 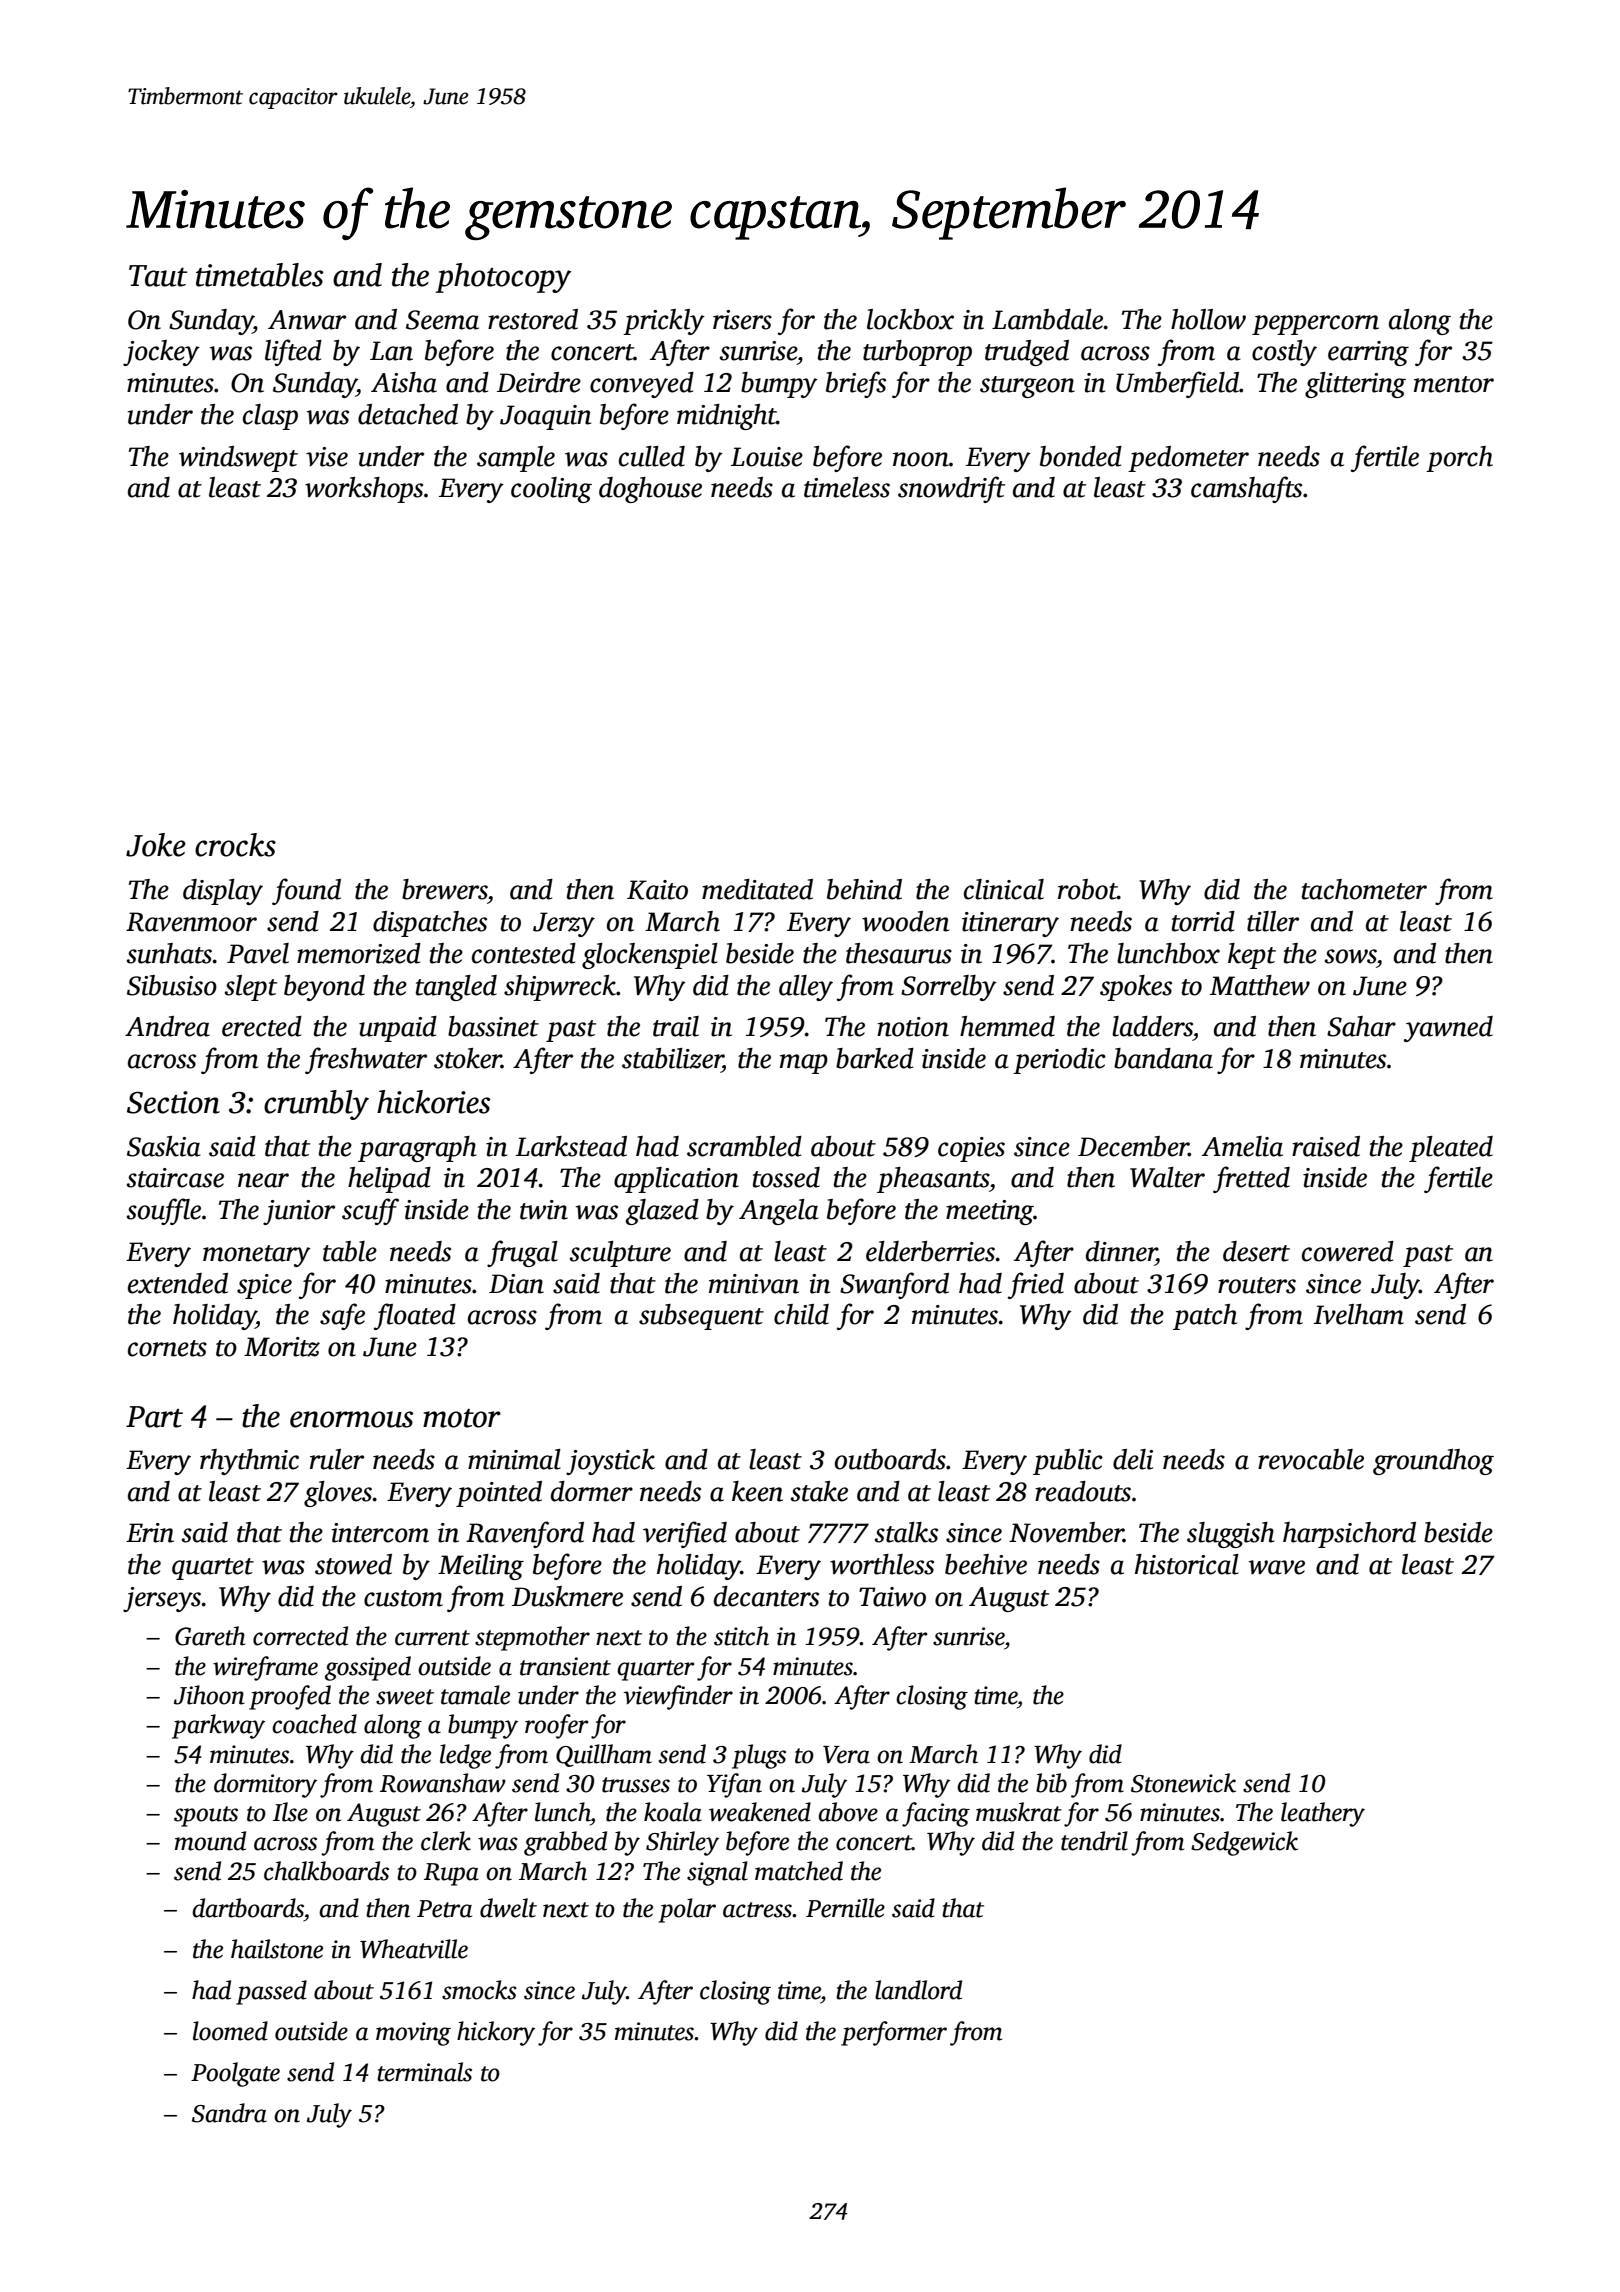 What do you see at coordinates (1326, 1146) in the image?
I see `raised` at bounding box center [1326, 1146].
